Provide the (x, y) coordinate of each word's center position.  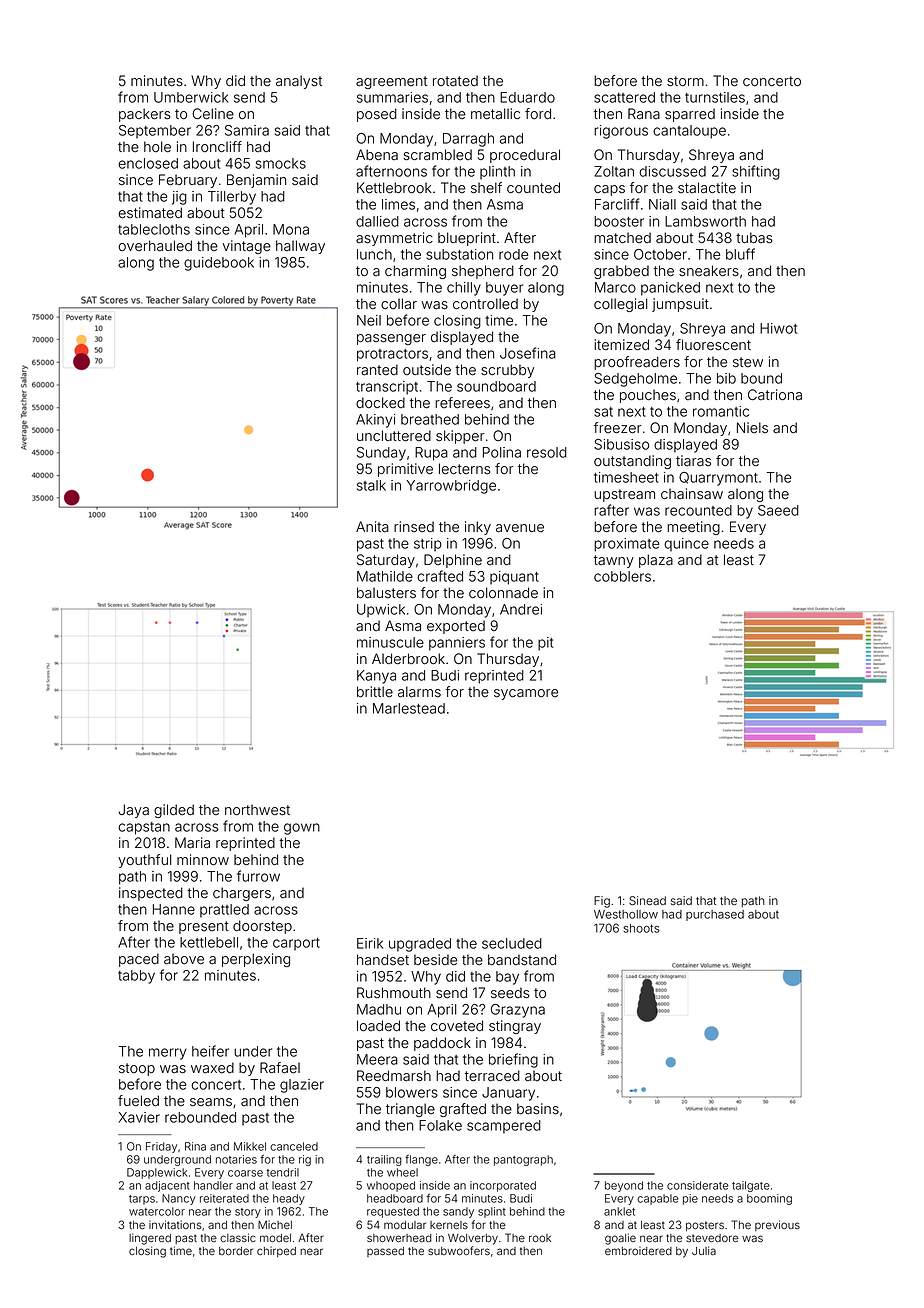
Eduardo (527, 97)
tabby (136, 977)
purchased (715, 915)
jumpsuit (680, 305)
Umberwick (191, 97)
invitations (175, 1224)
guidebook (219, 264)
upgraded (420, 945)
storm (685, 81)
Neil (369, 320)
